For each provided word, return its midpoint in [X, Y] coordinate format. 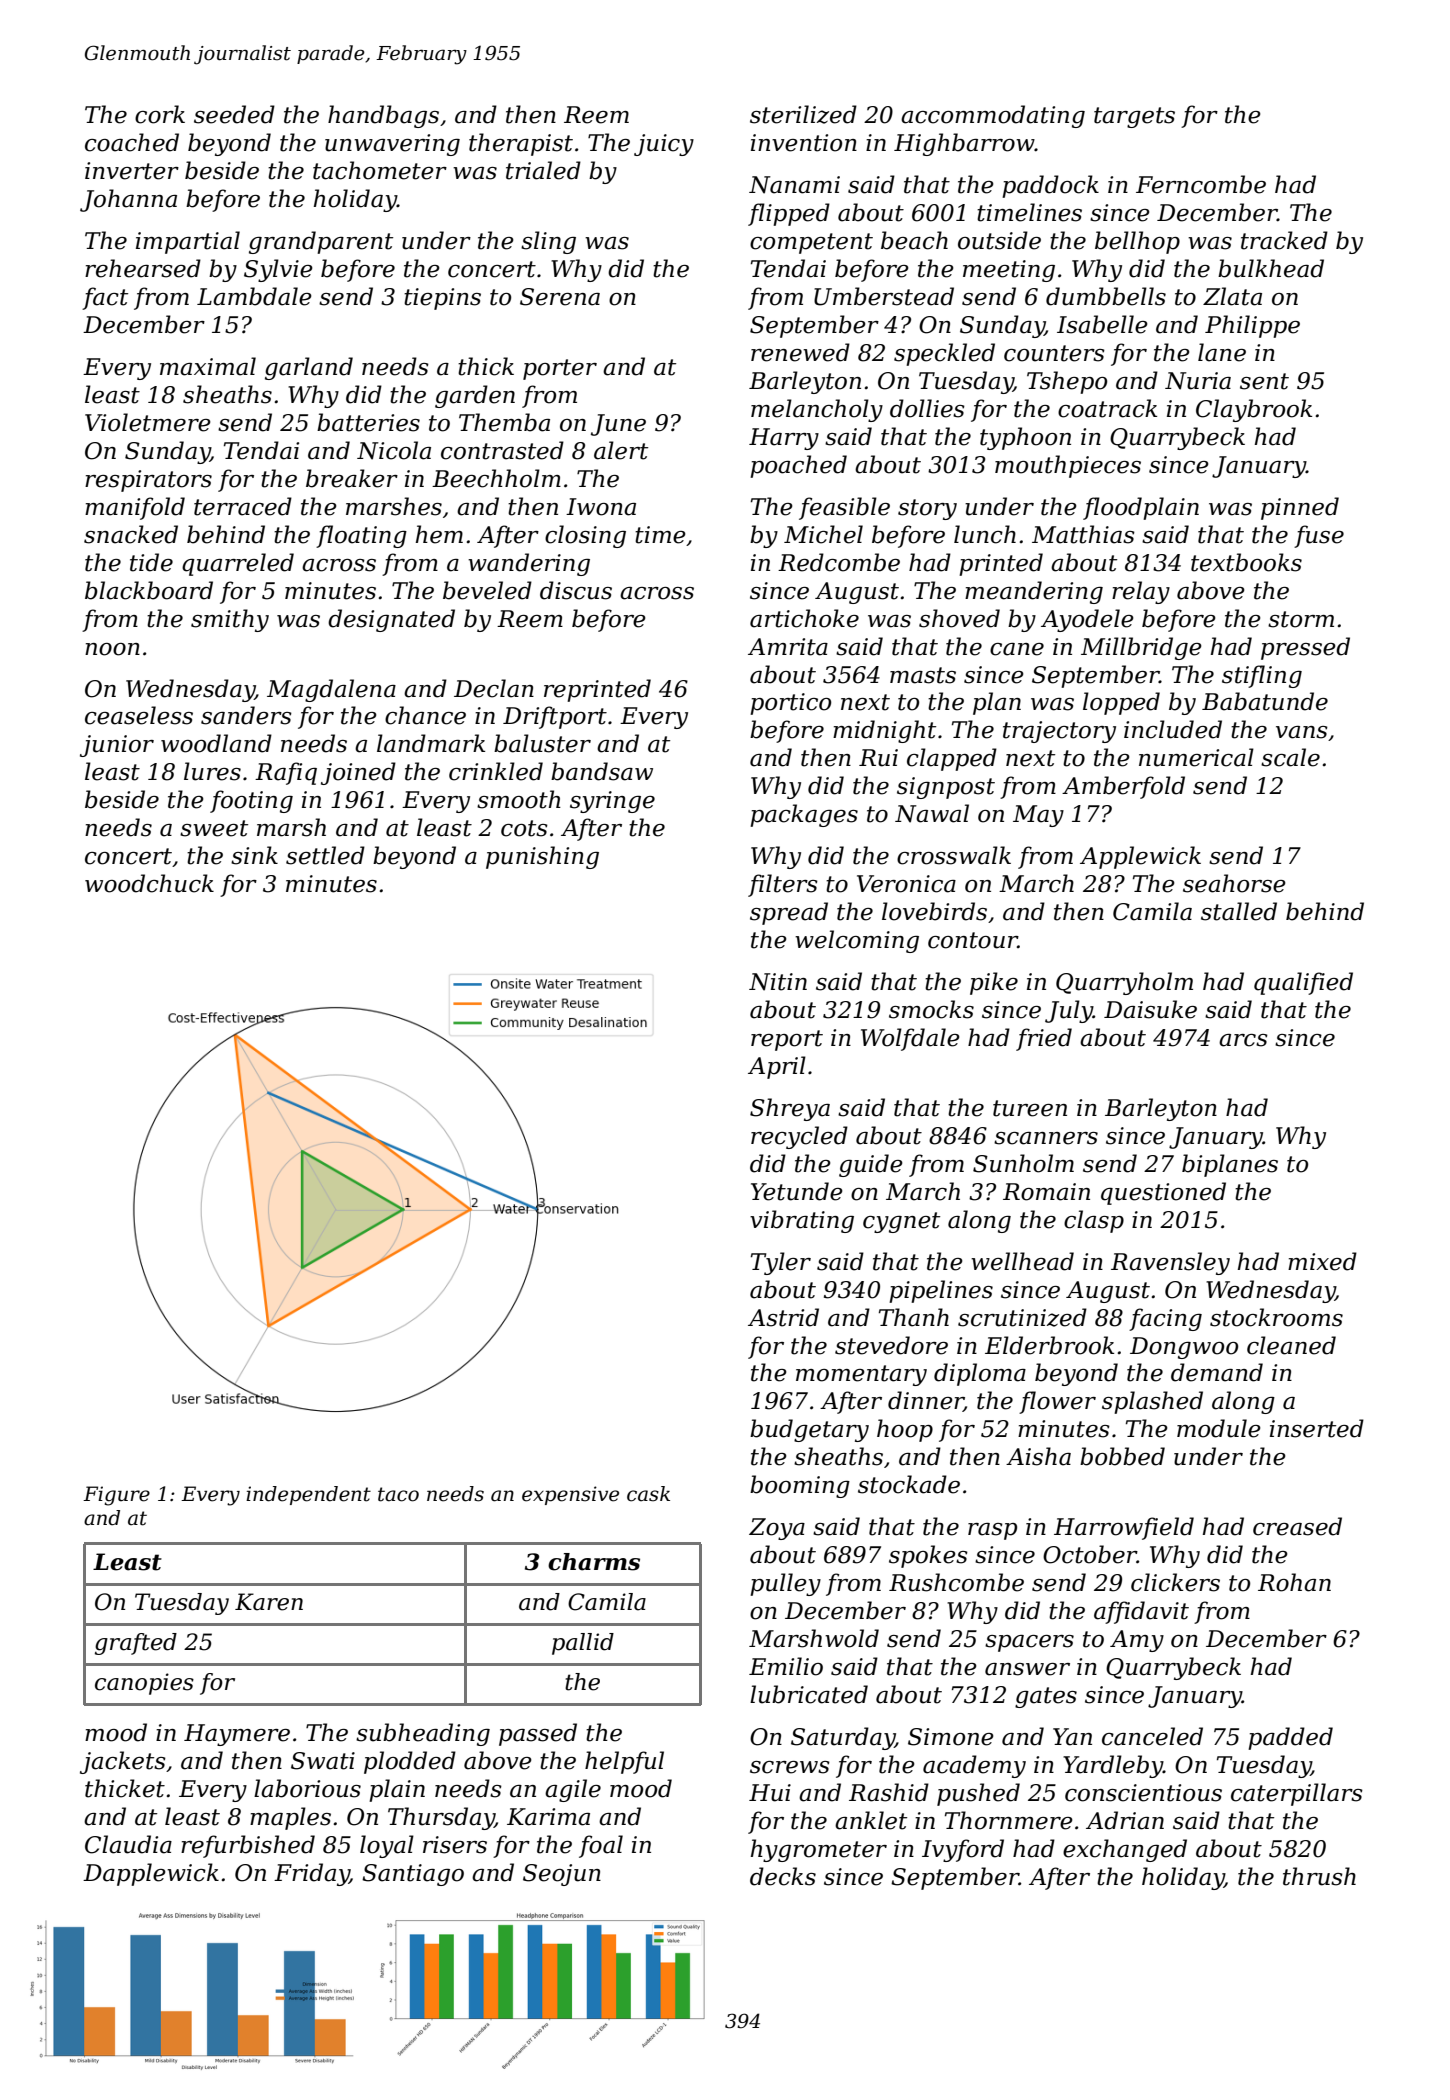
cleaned [1291, 1345]
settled [325, 855]
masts [923, 675]
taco [398, 1494]
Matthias [1083, 534]
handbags [383, 116]
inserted [1317, 1428]
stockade [909, 1484]
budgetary [809, 1430]
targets [1134, 117]
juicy [664, 145]
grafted [136, 1644]
